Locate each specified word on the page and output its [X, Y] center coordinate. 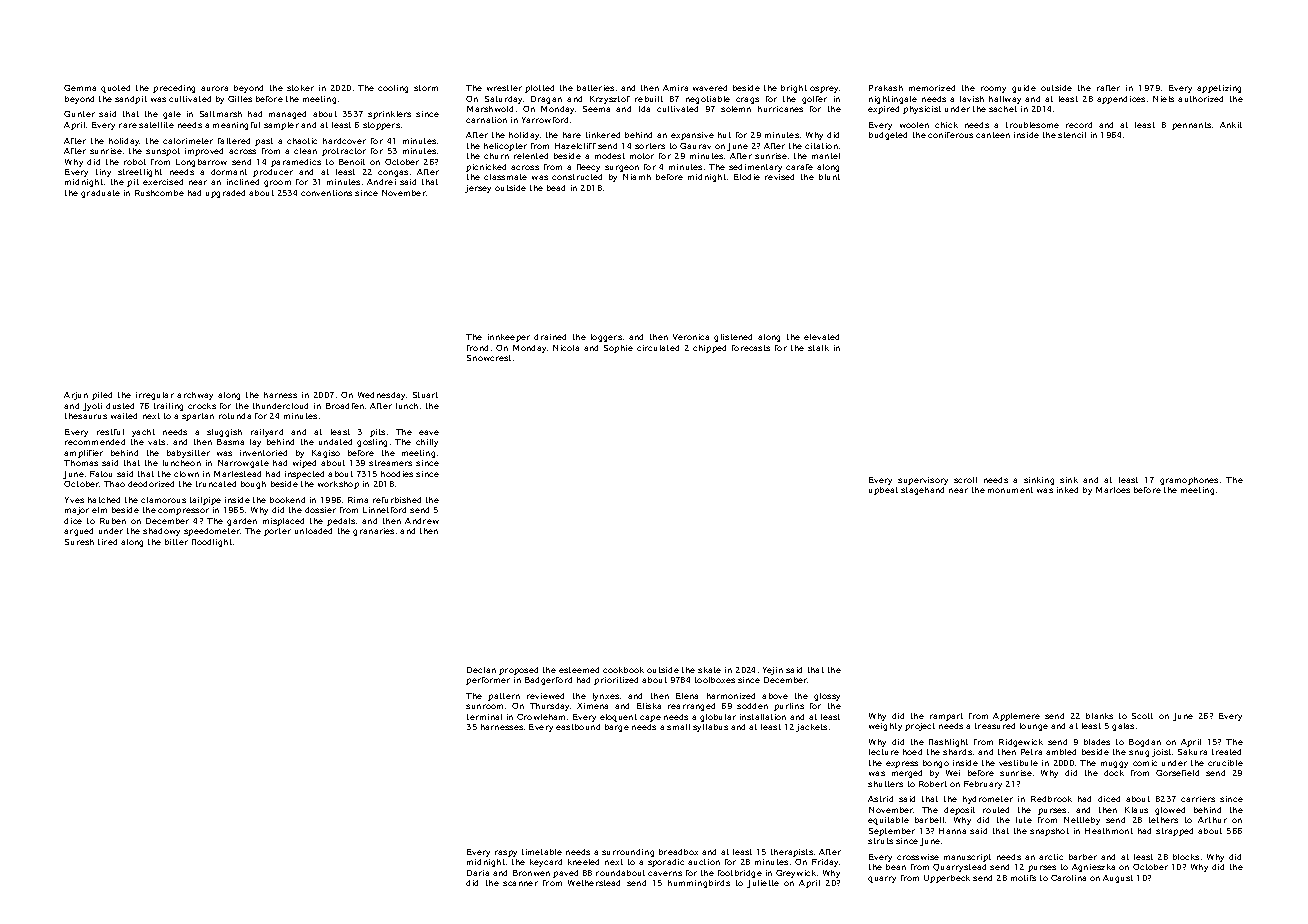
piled [102, 396]
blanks [1099, 716]
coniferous [950, 135]
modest [610, 156]
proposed [518, 671]
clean [305, 151]
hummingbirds [699, 884]
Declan [481, 670]
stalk [818, 348]
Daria [478, 873]
